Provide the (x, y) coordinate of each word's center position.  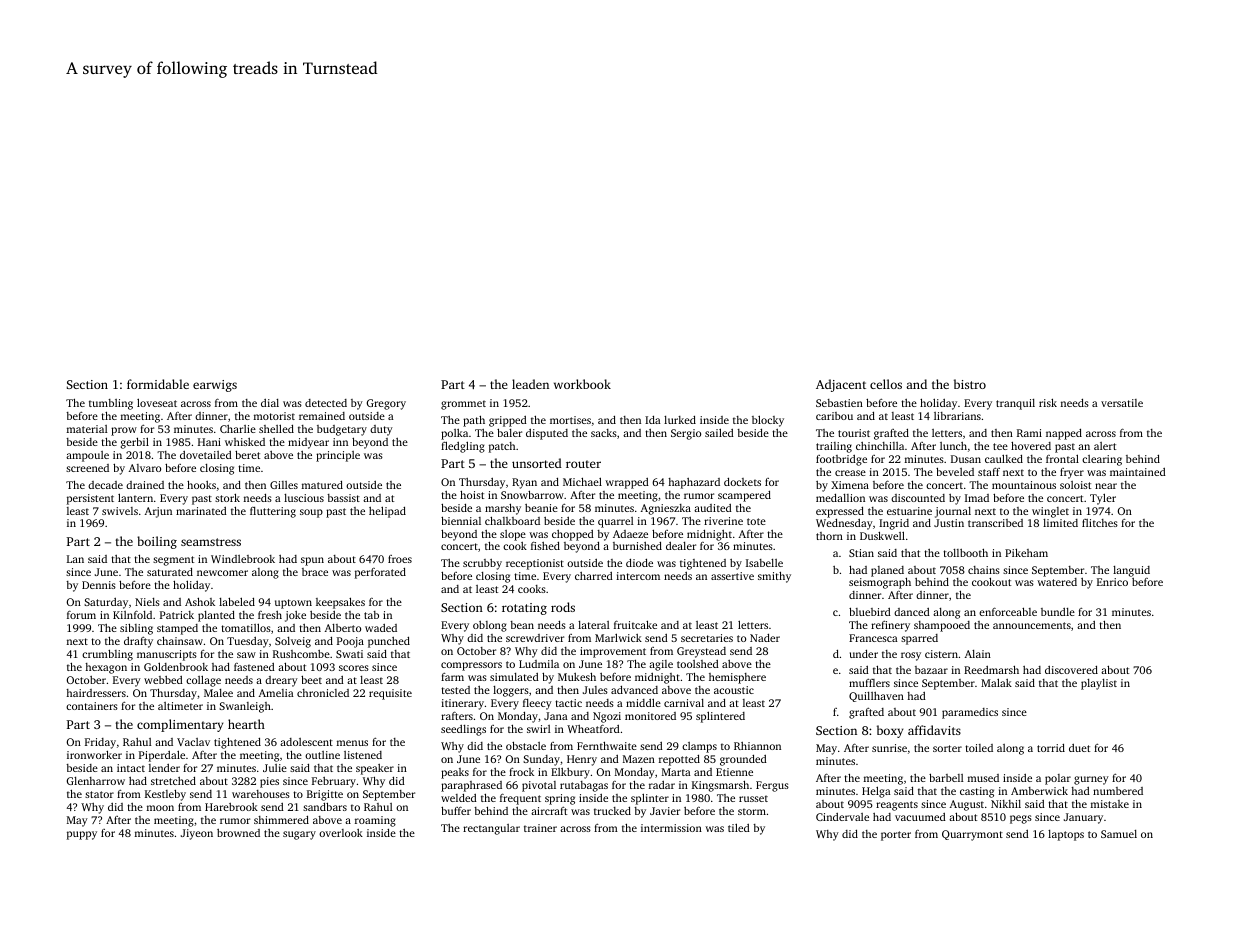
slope (513, 535)
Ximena (850, 485)
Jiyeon (197, 834)
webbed (163, 680)
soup (311, 513)
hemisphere (737, 678)
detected (326, 403)
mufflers (869, 682)
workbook (582, 384)
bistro (970, 384)
